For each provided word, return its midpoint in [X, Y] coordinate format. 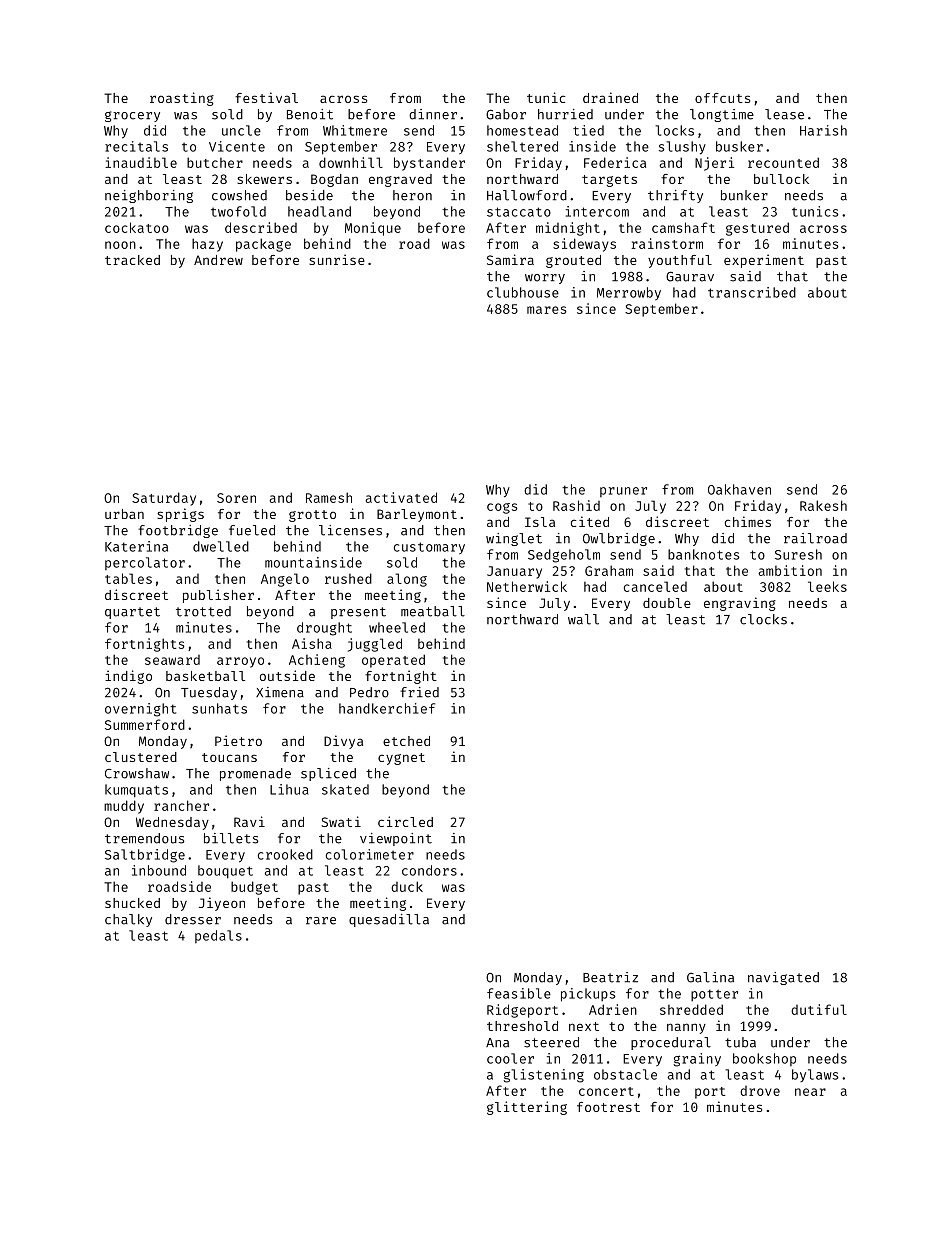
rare [321, 921]
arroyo [240, 662]
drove [760, 1091]
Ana [497, 1043]
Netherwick [527, 586]
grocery [132, 116]
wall [583, 619]
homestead [522, 130]
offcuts [722, 98]
